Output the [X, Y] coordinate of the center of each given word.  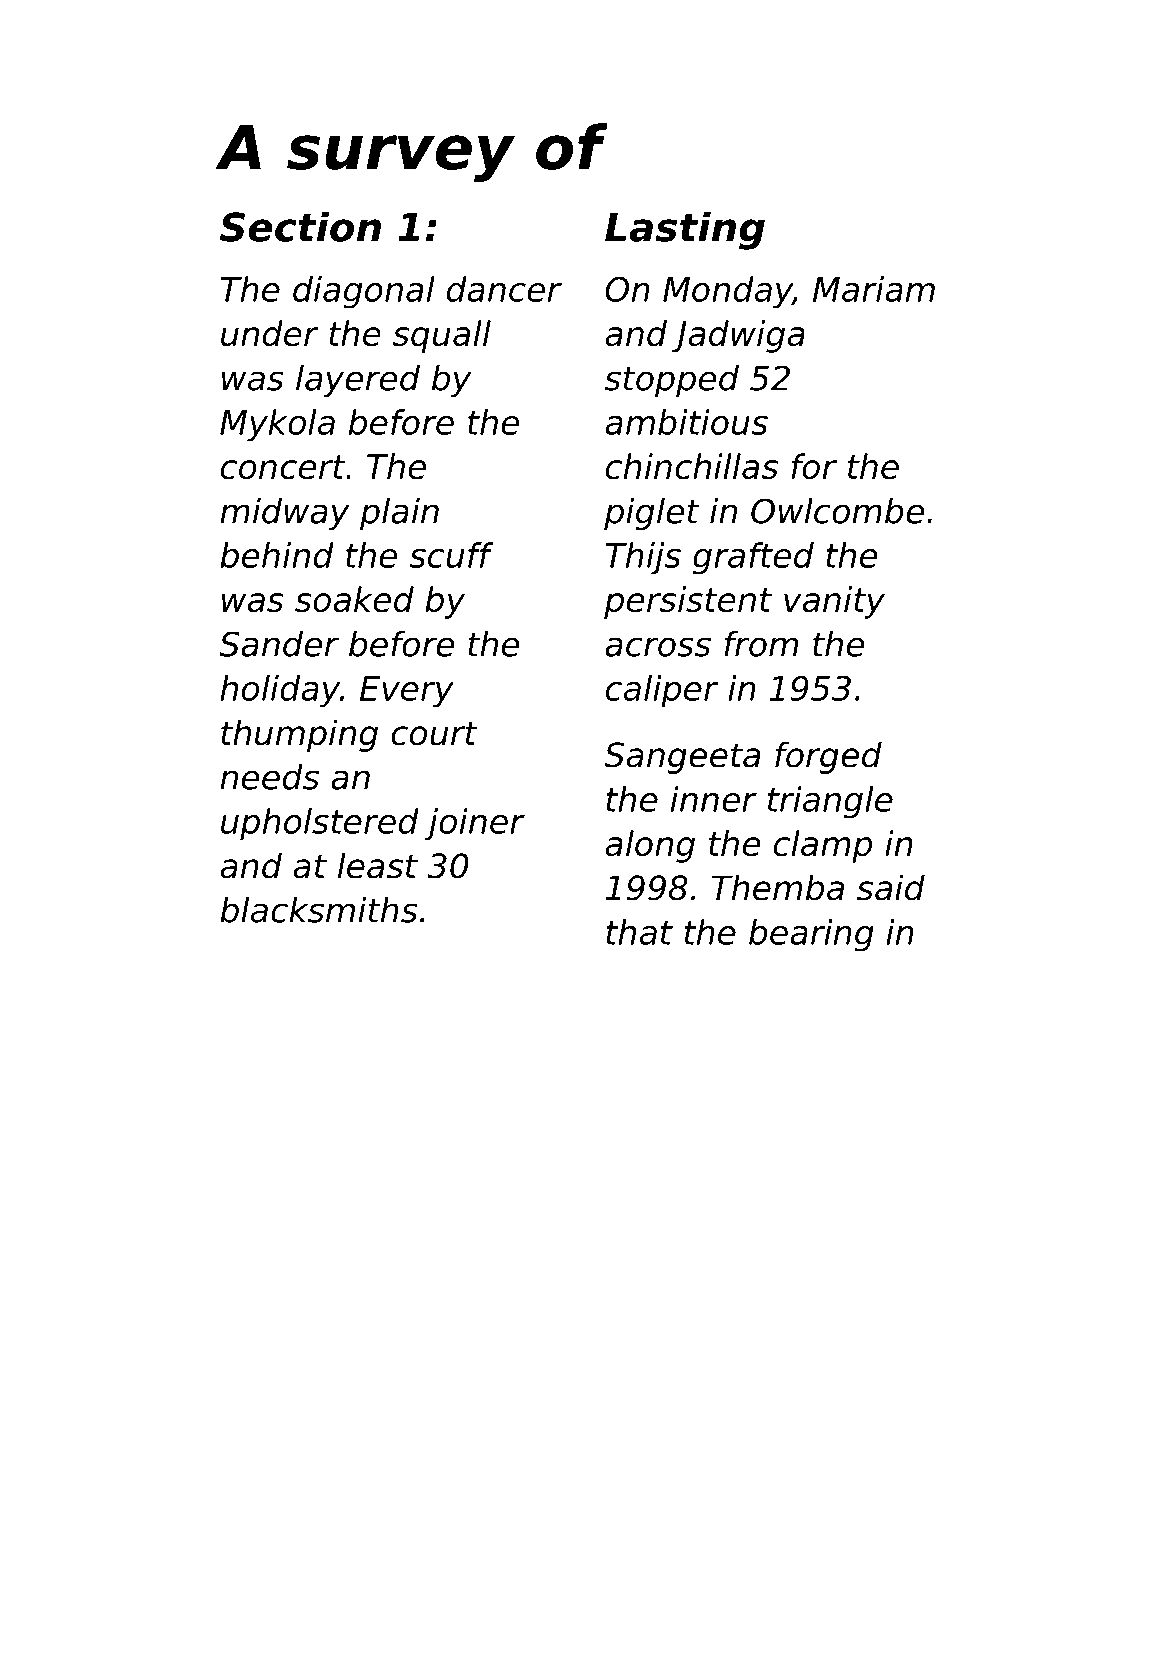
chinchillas [692, 466]
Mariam [874, 289]
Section [300, 226]
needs [269, 777]
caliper [662, 691]
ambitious [686, 422]
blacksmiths [318, 910]
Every [407, 692]
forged [828, 757]
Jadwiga [738, 336]
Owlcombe [837, 511]
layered [358, 381]
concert [283, 467]
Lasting [685, 230]
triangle [830, 802]
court [434, 733]
